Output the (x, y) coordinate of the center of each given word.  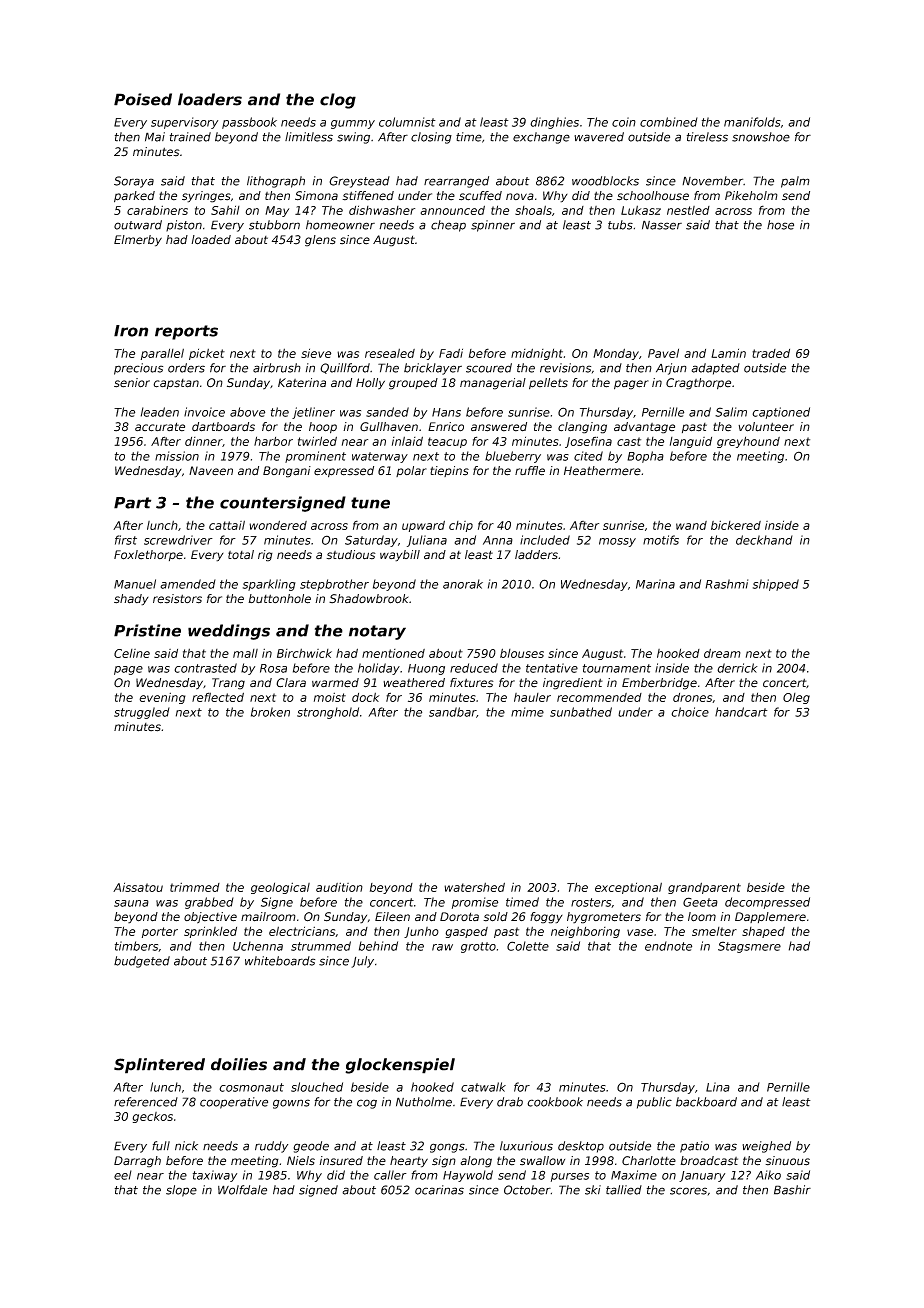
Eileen (392, 917)
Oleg (796, 698)
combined (669, 122)
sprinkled (210, 932)
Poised (143, 99)
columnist (407, 122)
